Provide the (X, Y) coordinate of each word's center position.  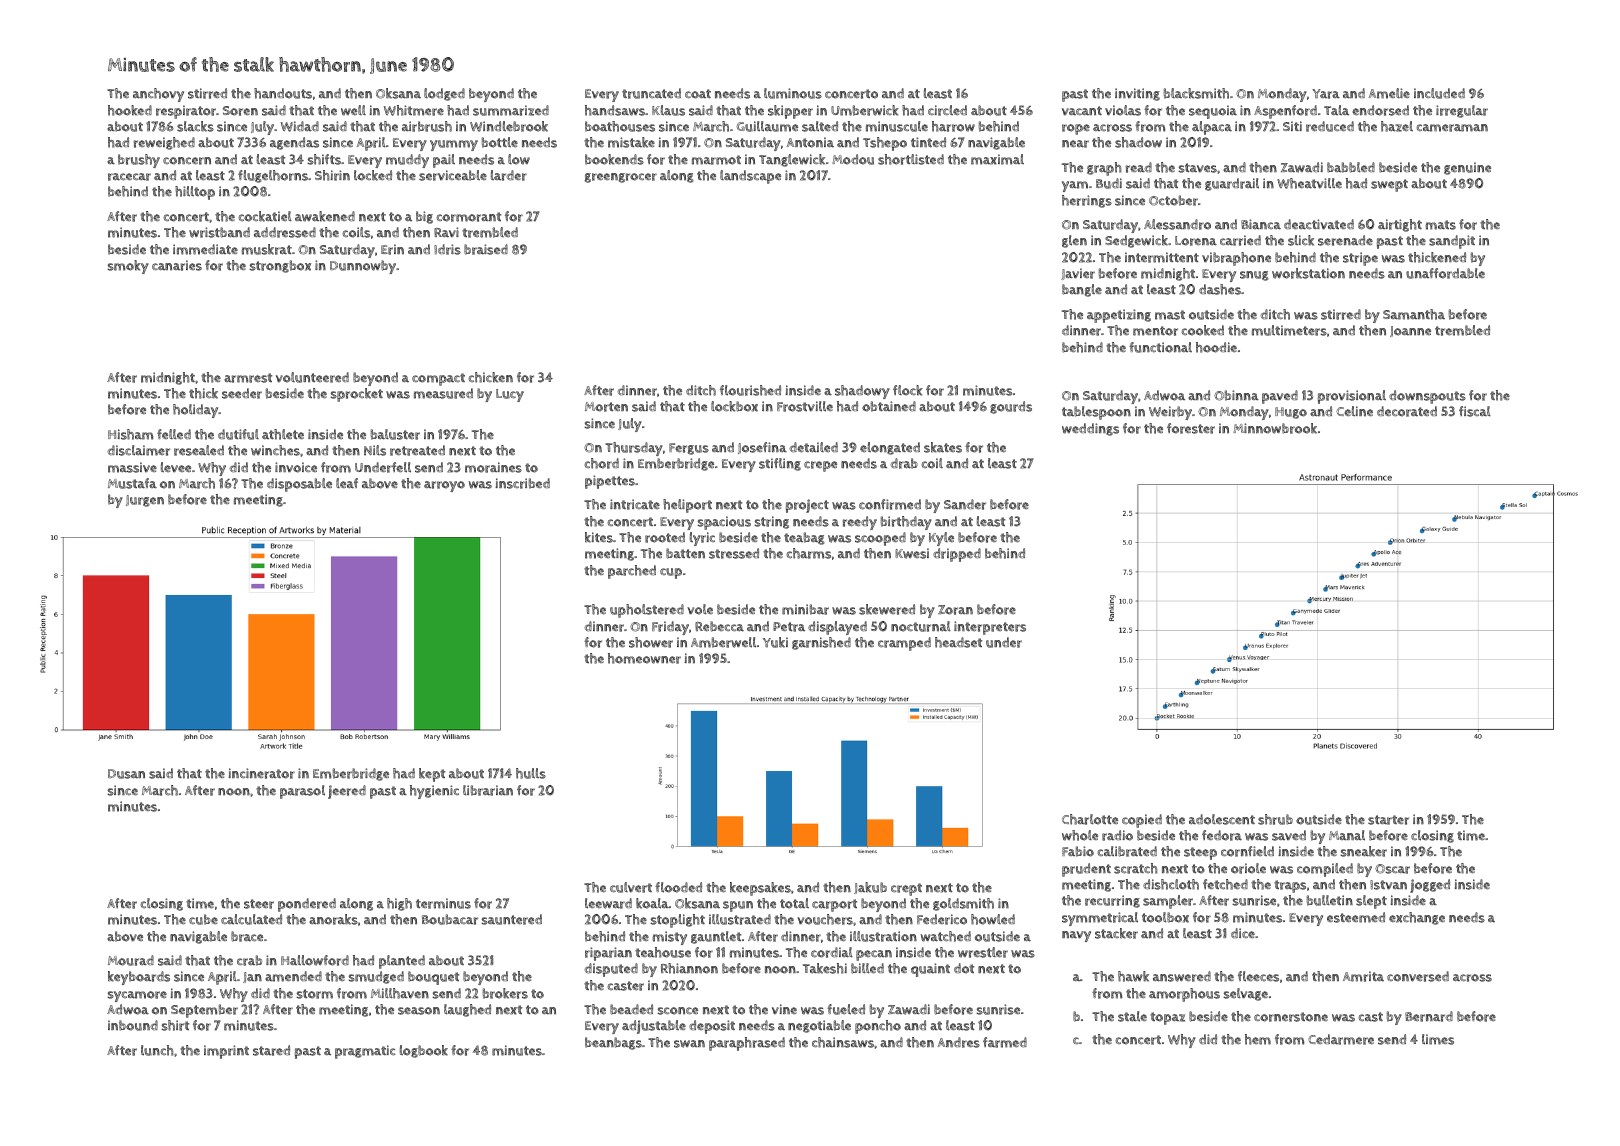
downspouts (1427, 397)
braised (486, 249)
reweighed (164, 143)
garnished (821, 643)
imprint (226, 1052)
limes (1438, 1039)
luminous (793, 93)
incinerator (261, 773)
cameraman (1452, 128)
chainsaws (843, 1042)
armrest (248, 378)
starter (1388, 820)
